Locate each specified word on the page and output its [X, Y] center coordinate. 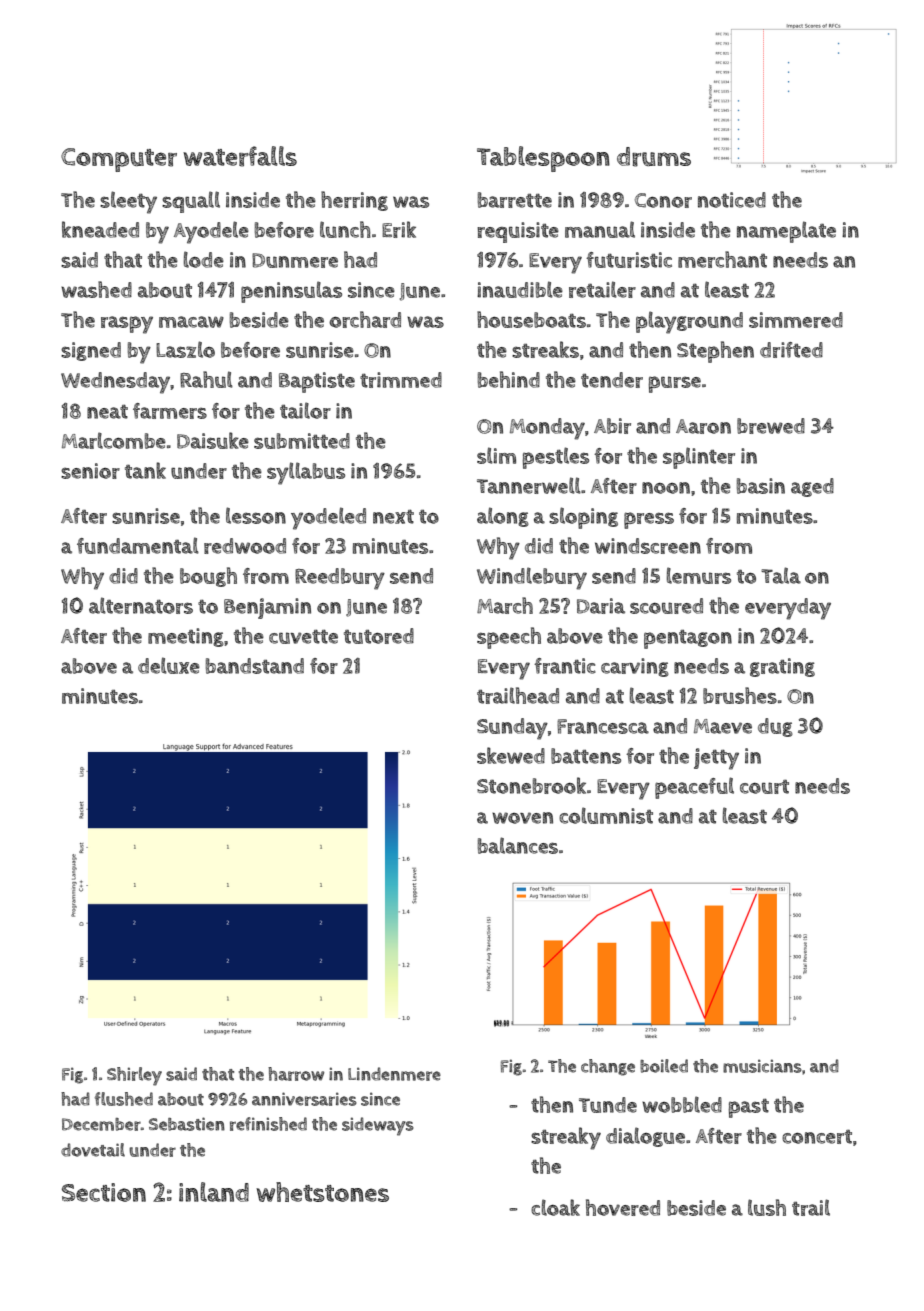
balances [518, 845]
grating [782, 667]
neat [107, 411]
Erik [399, 229]
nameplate [786, 232]
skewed [511, 755]
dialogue [645, 1137]
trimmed [401, 380]
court [764, 787]
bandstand [255, 666]
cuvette [303, 636]
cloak [555, 1207]
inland [214, 1192]
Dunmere [295, 260]
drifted [791, 350]
